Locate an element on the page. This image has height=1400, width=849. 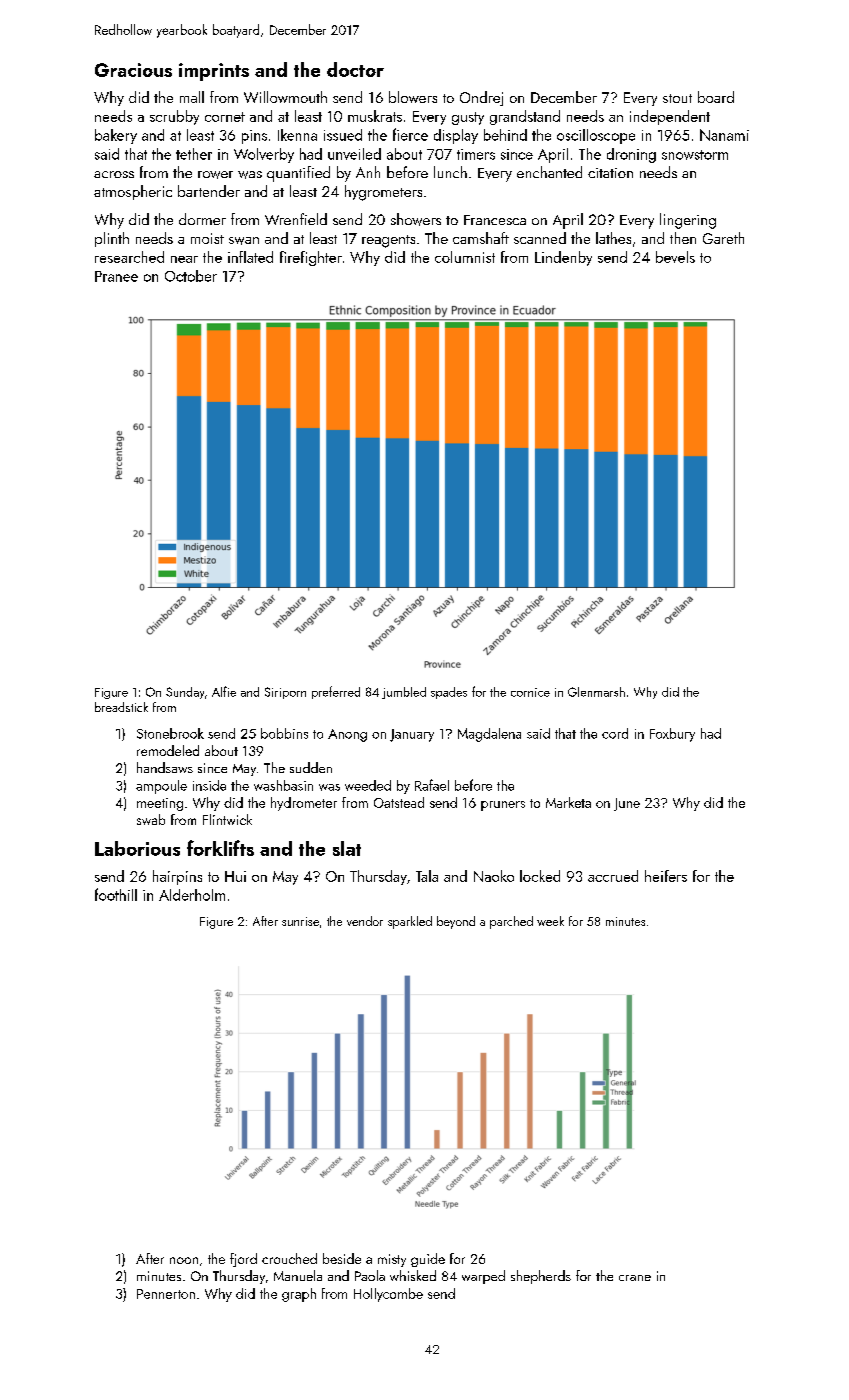
cornice is located at coordinates (530, 692).
